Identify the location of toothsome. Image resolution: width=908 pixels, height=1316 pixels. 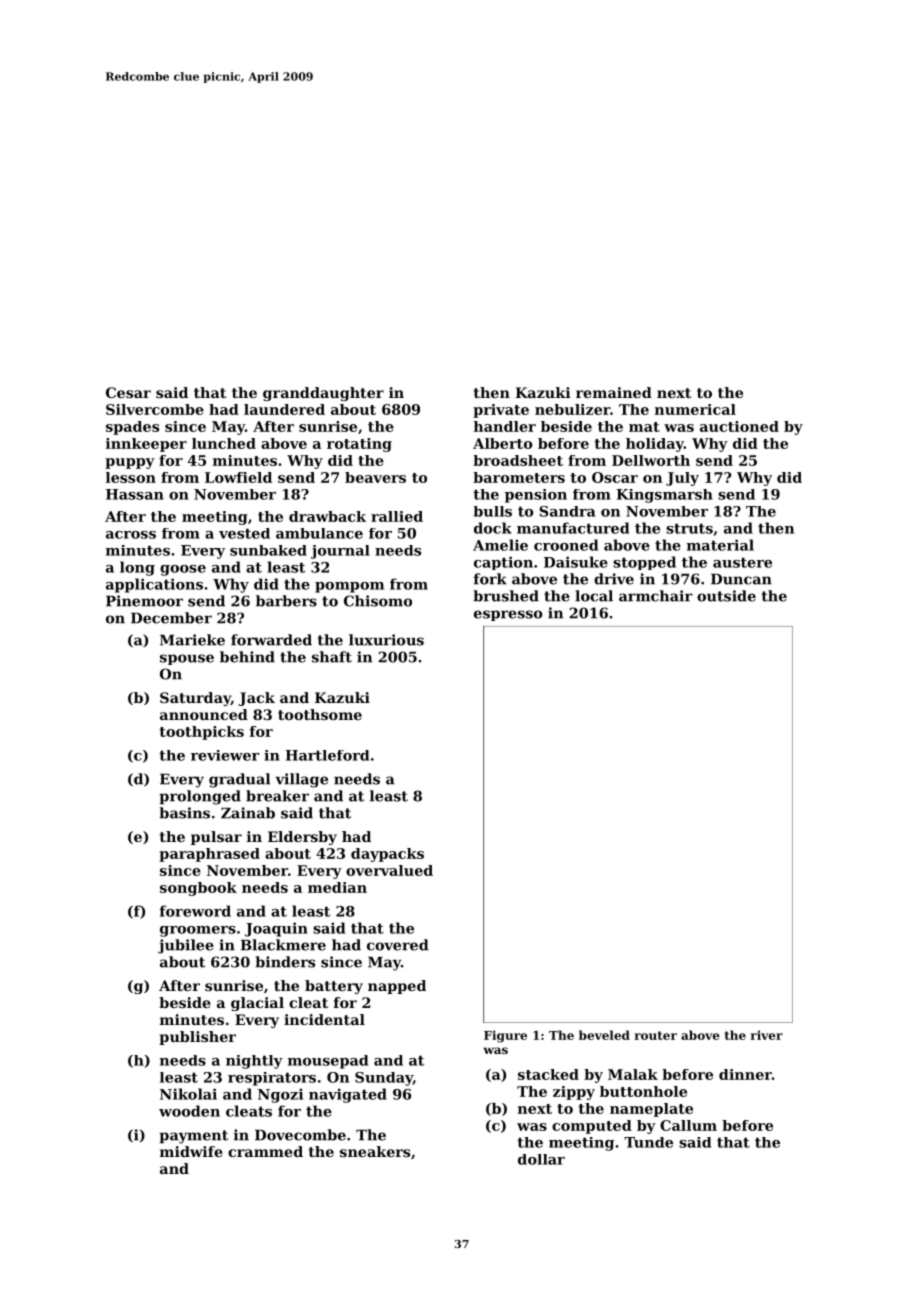
(320, 714).
